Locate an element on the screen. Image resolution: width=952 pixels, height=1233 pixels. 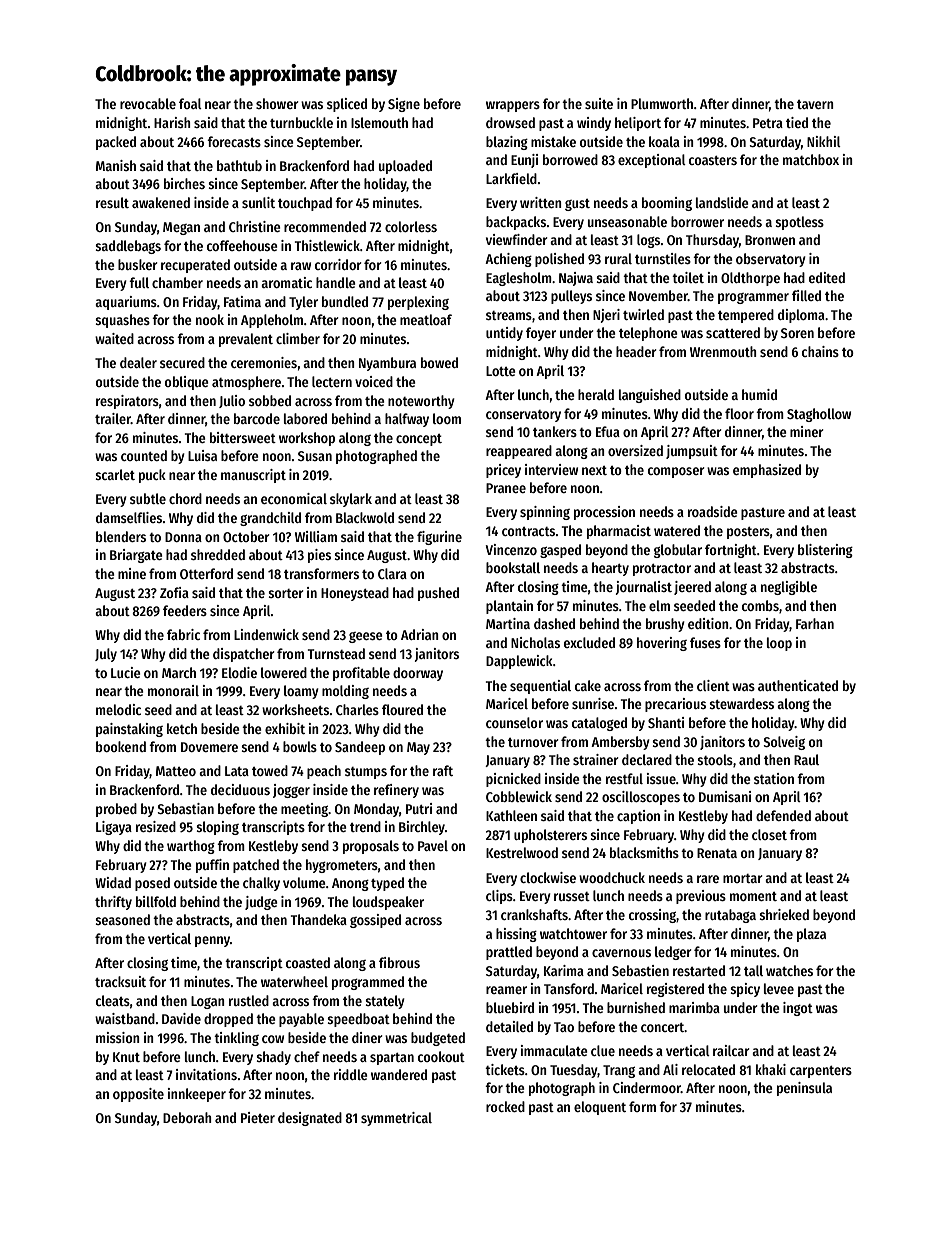
uploaded is located at coordinates (405, 167).
